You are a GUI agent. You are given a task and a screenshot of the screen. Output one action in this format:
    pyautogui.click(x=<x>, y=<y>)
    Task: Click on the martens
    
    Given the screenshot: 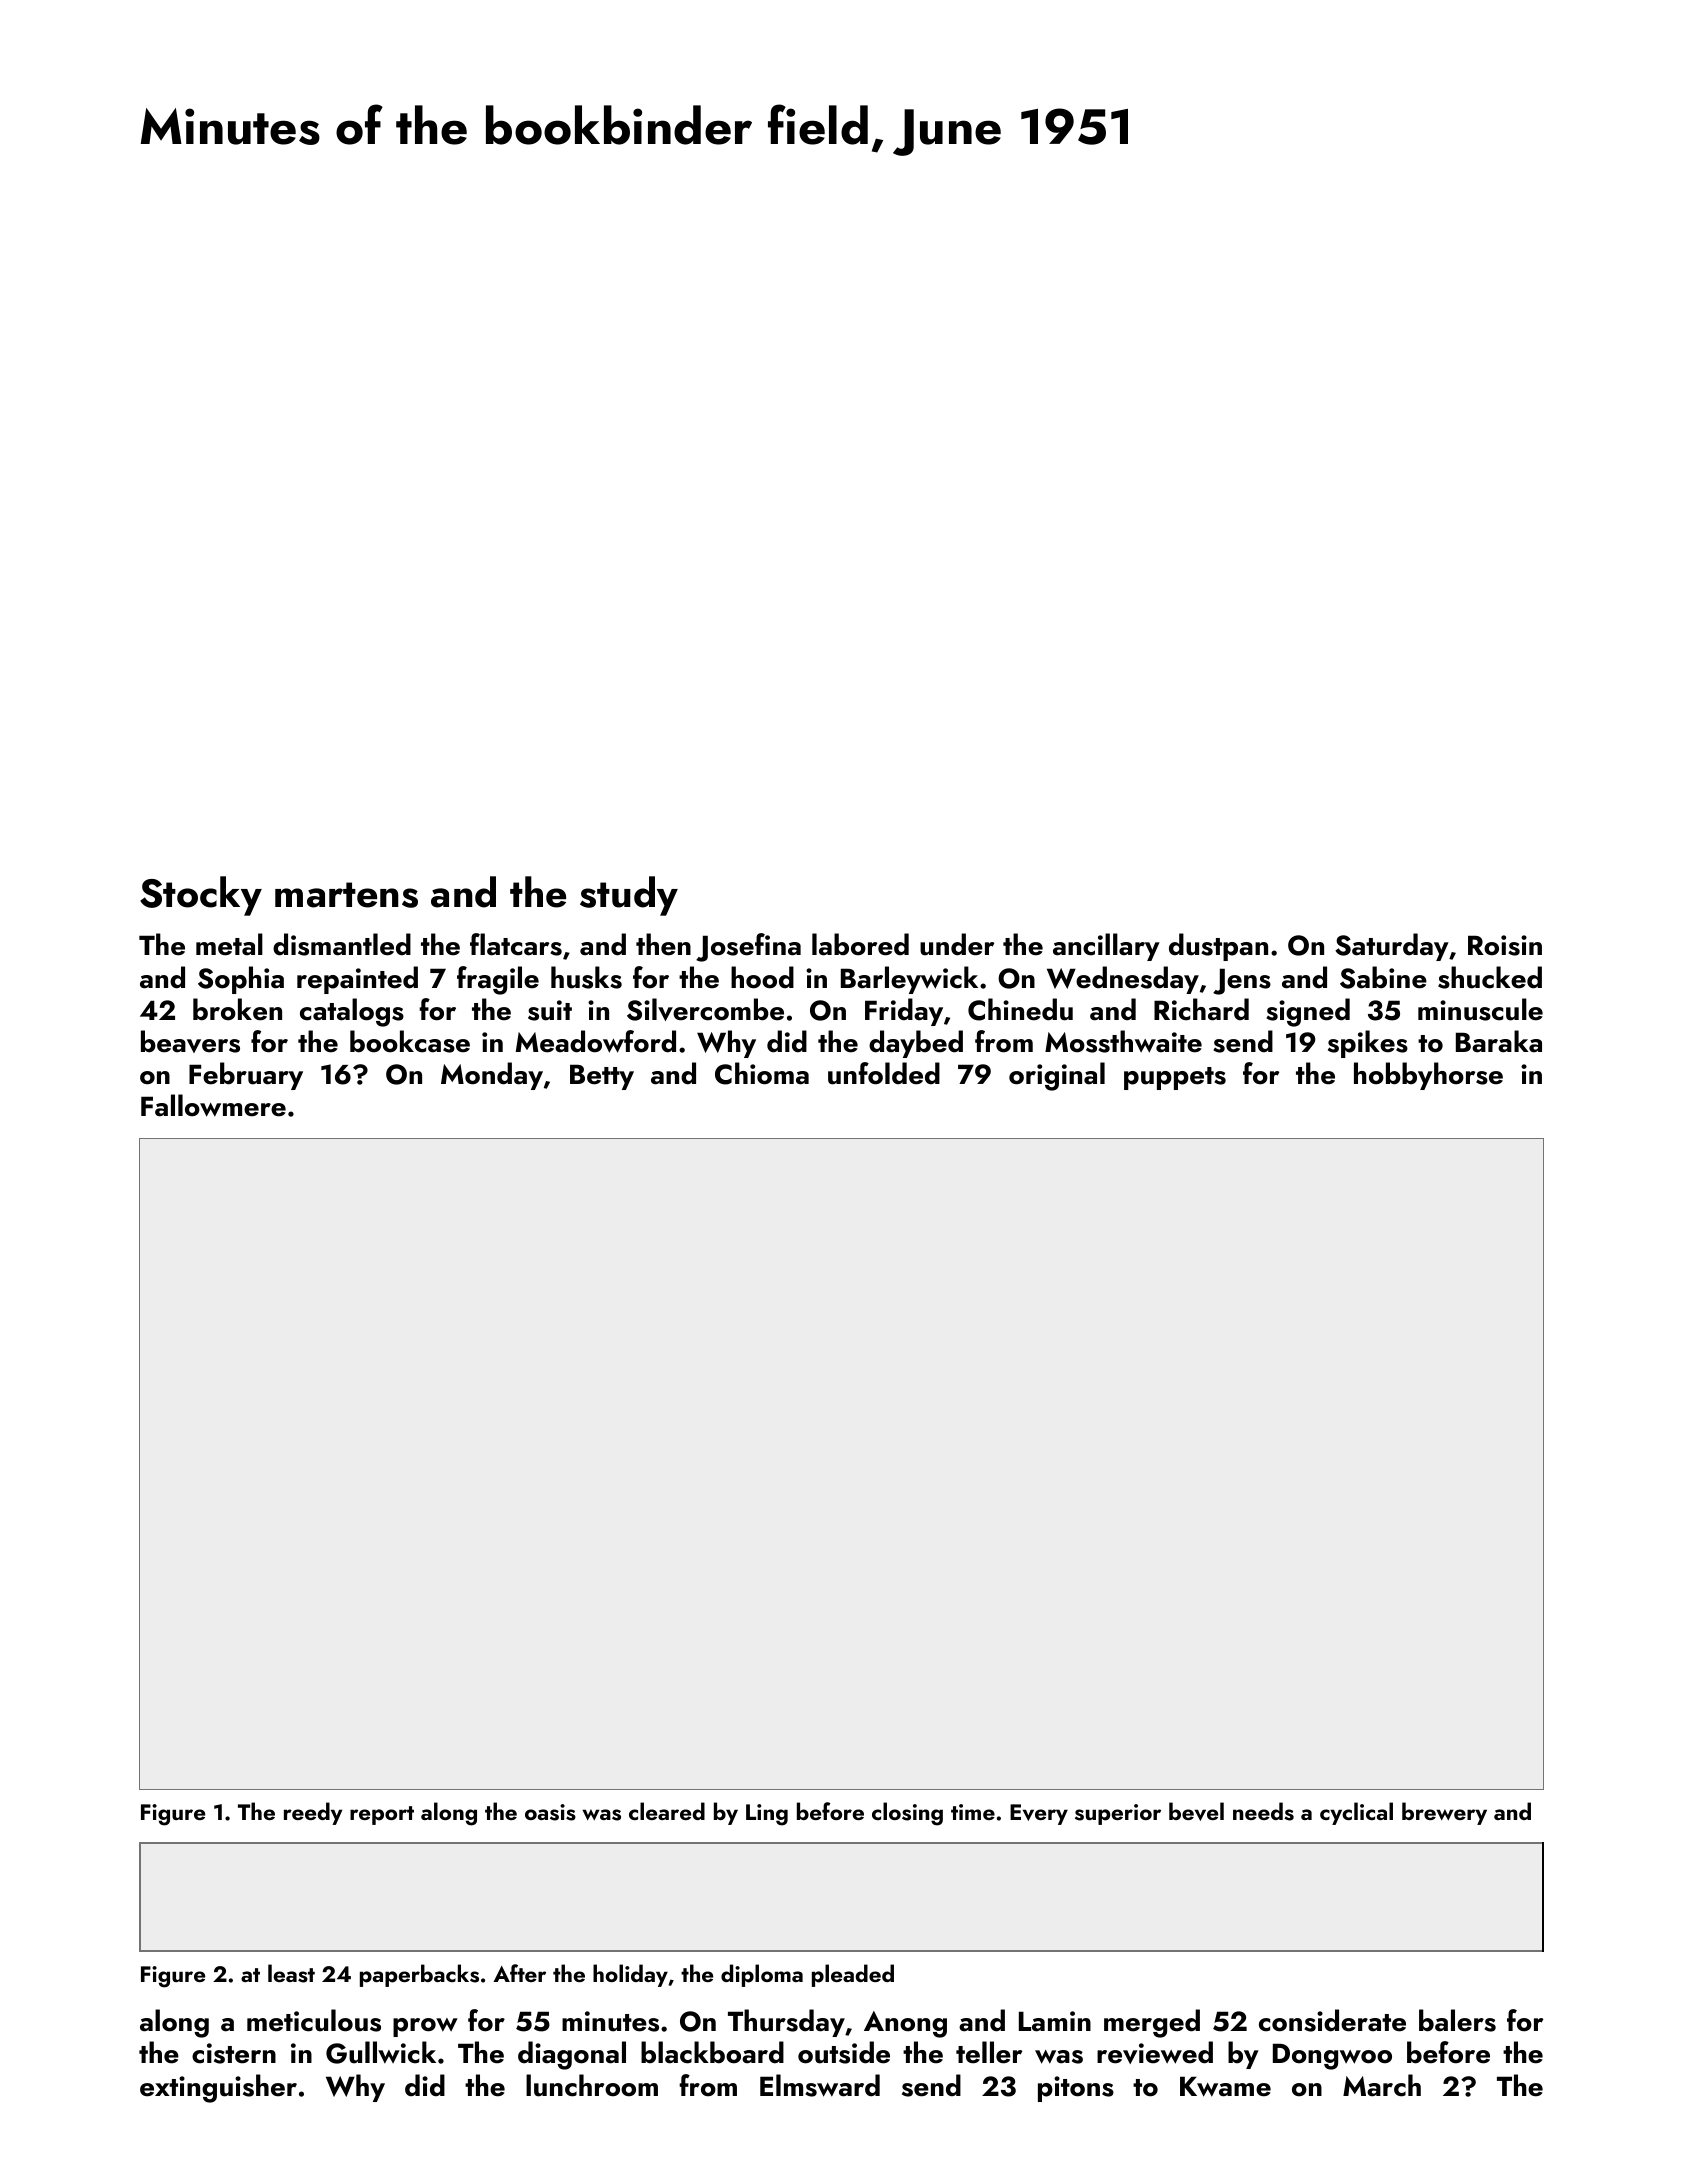 What is the action you would take?
    pyautogui.click(x=346, y=895)
